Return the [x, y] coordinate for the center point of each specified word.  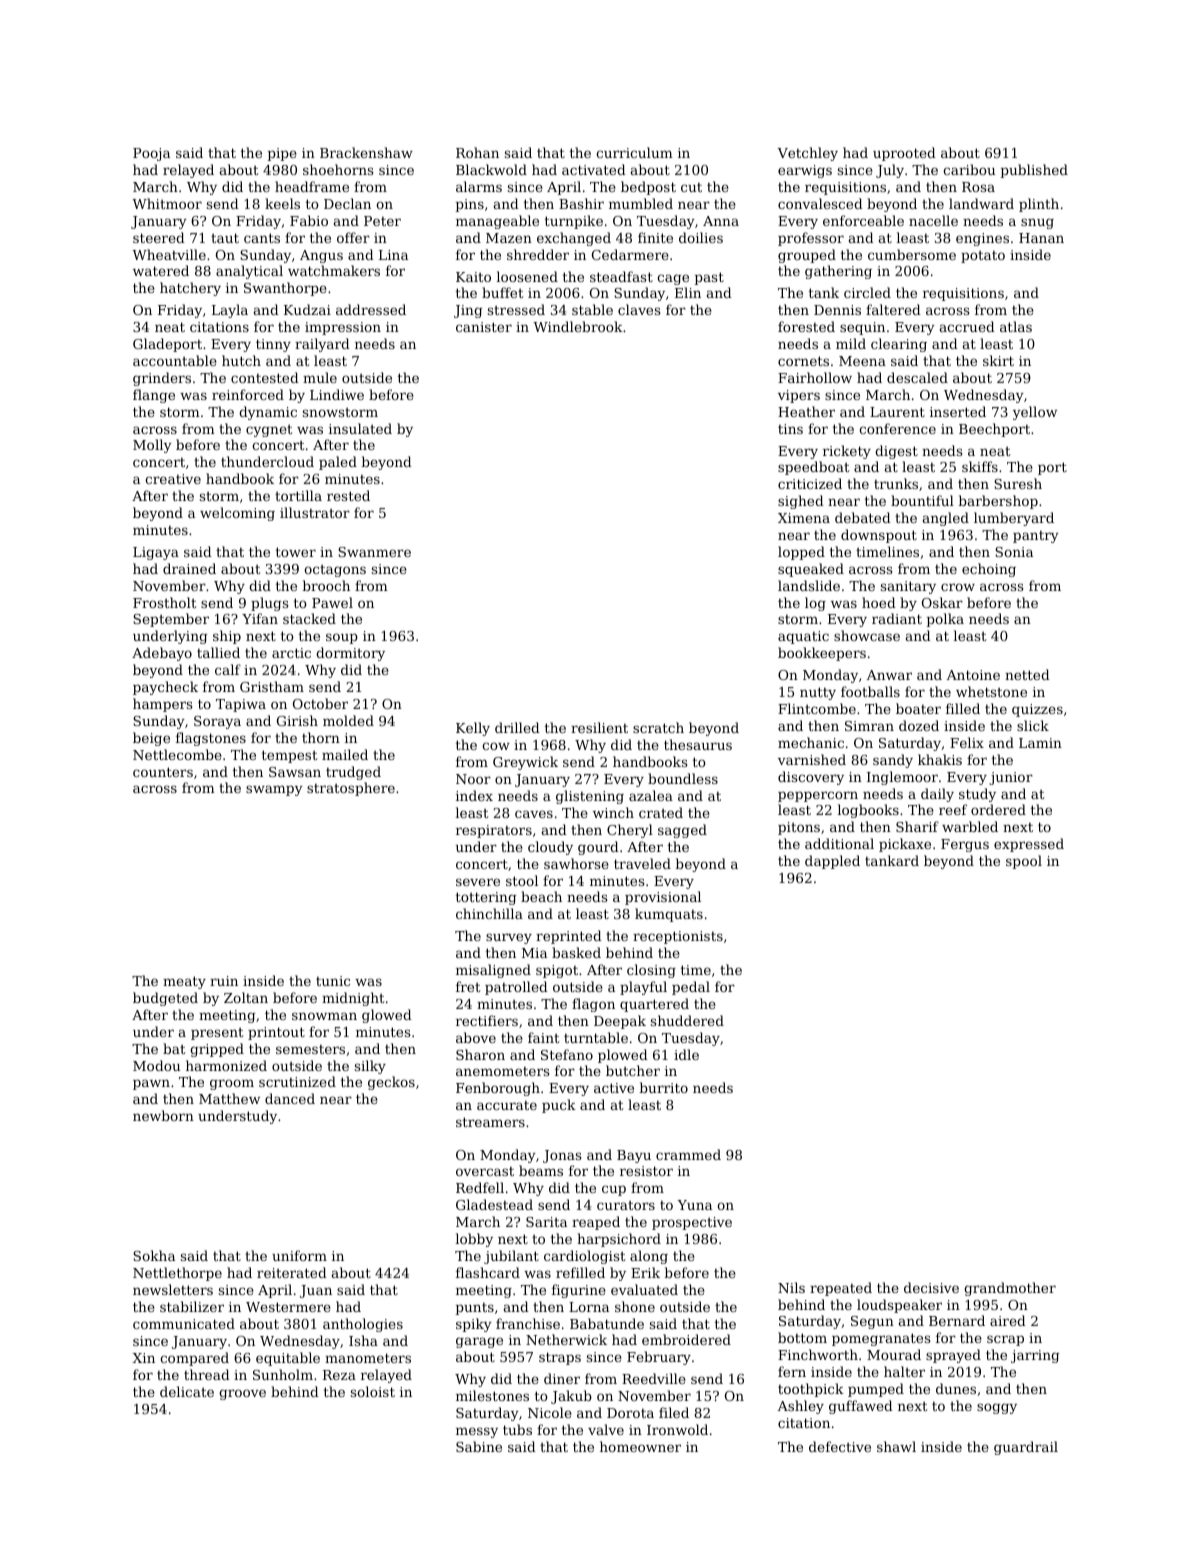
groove [242, 1394]
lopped [801, 553]
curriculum [634, 152]
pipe [282, 154]
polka [945, 620]
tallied [218, 652]
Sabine [479, 1446]
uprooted [904, 154]
